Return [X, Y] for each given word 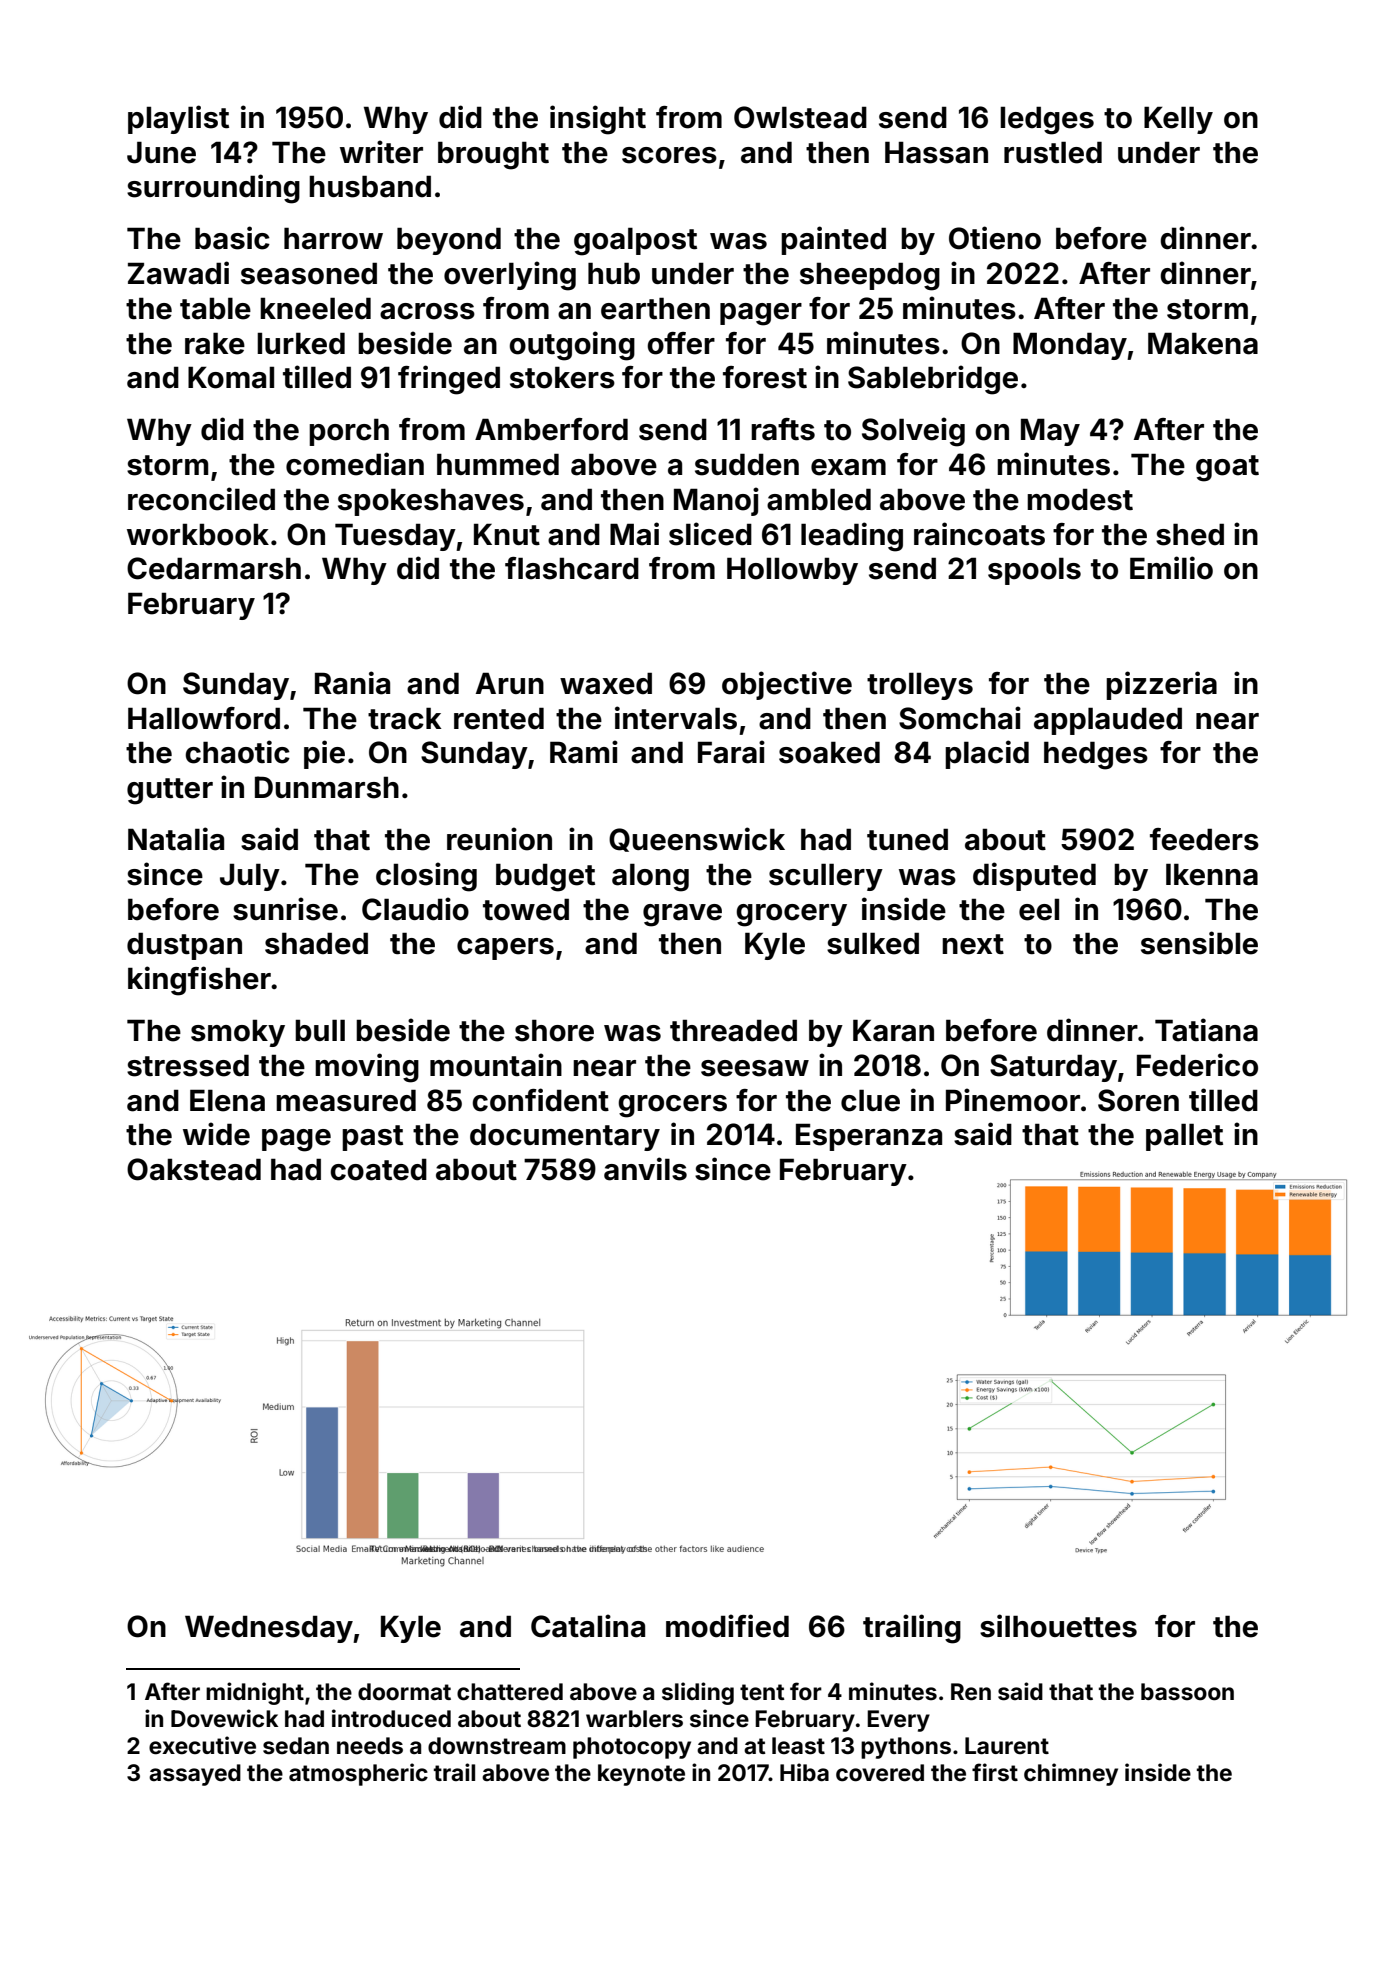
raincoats [979, 534]
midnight [255, 1693]
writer [381, 152]
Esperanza [869, 1137]
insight [598, 120]
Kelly [1178, 120]
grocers [672, 1106]
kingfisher [199, 981]
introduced [391, 1718]
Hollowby [792, 571]
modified [727, 1626]
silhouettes [1058, 1626]
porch [349, 432]
